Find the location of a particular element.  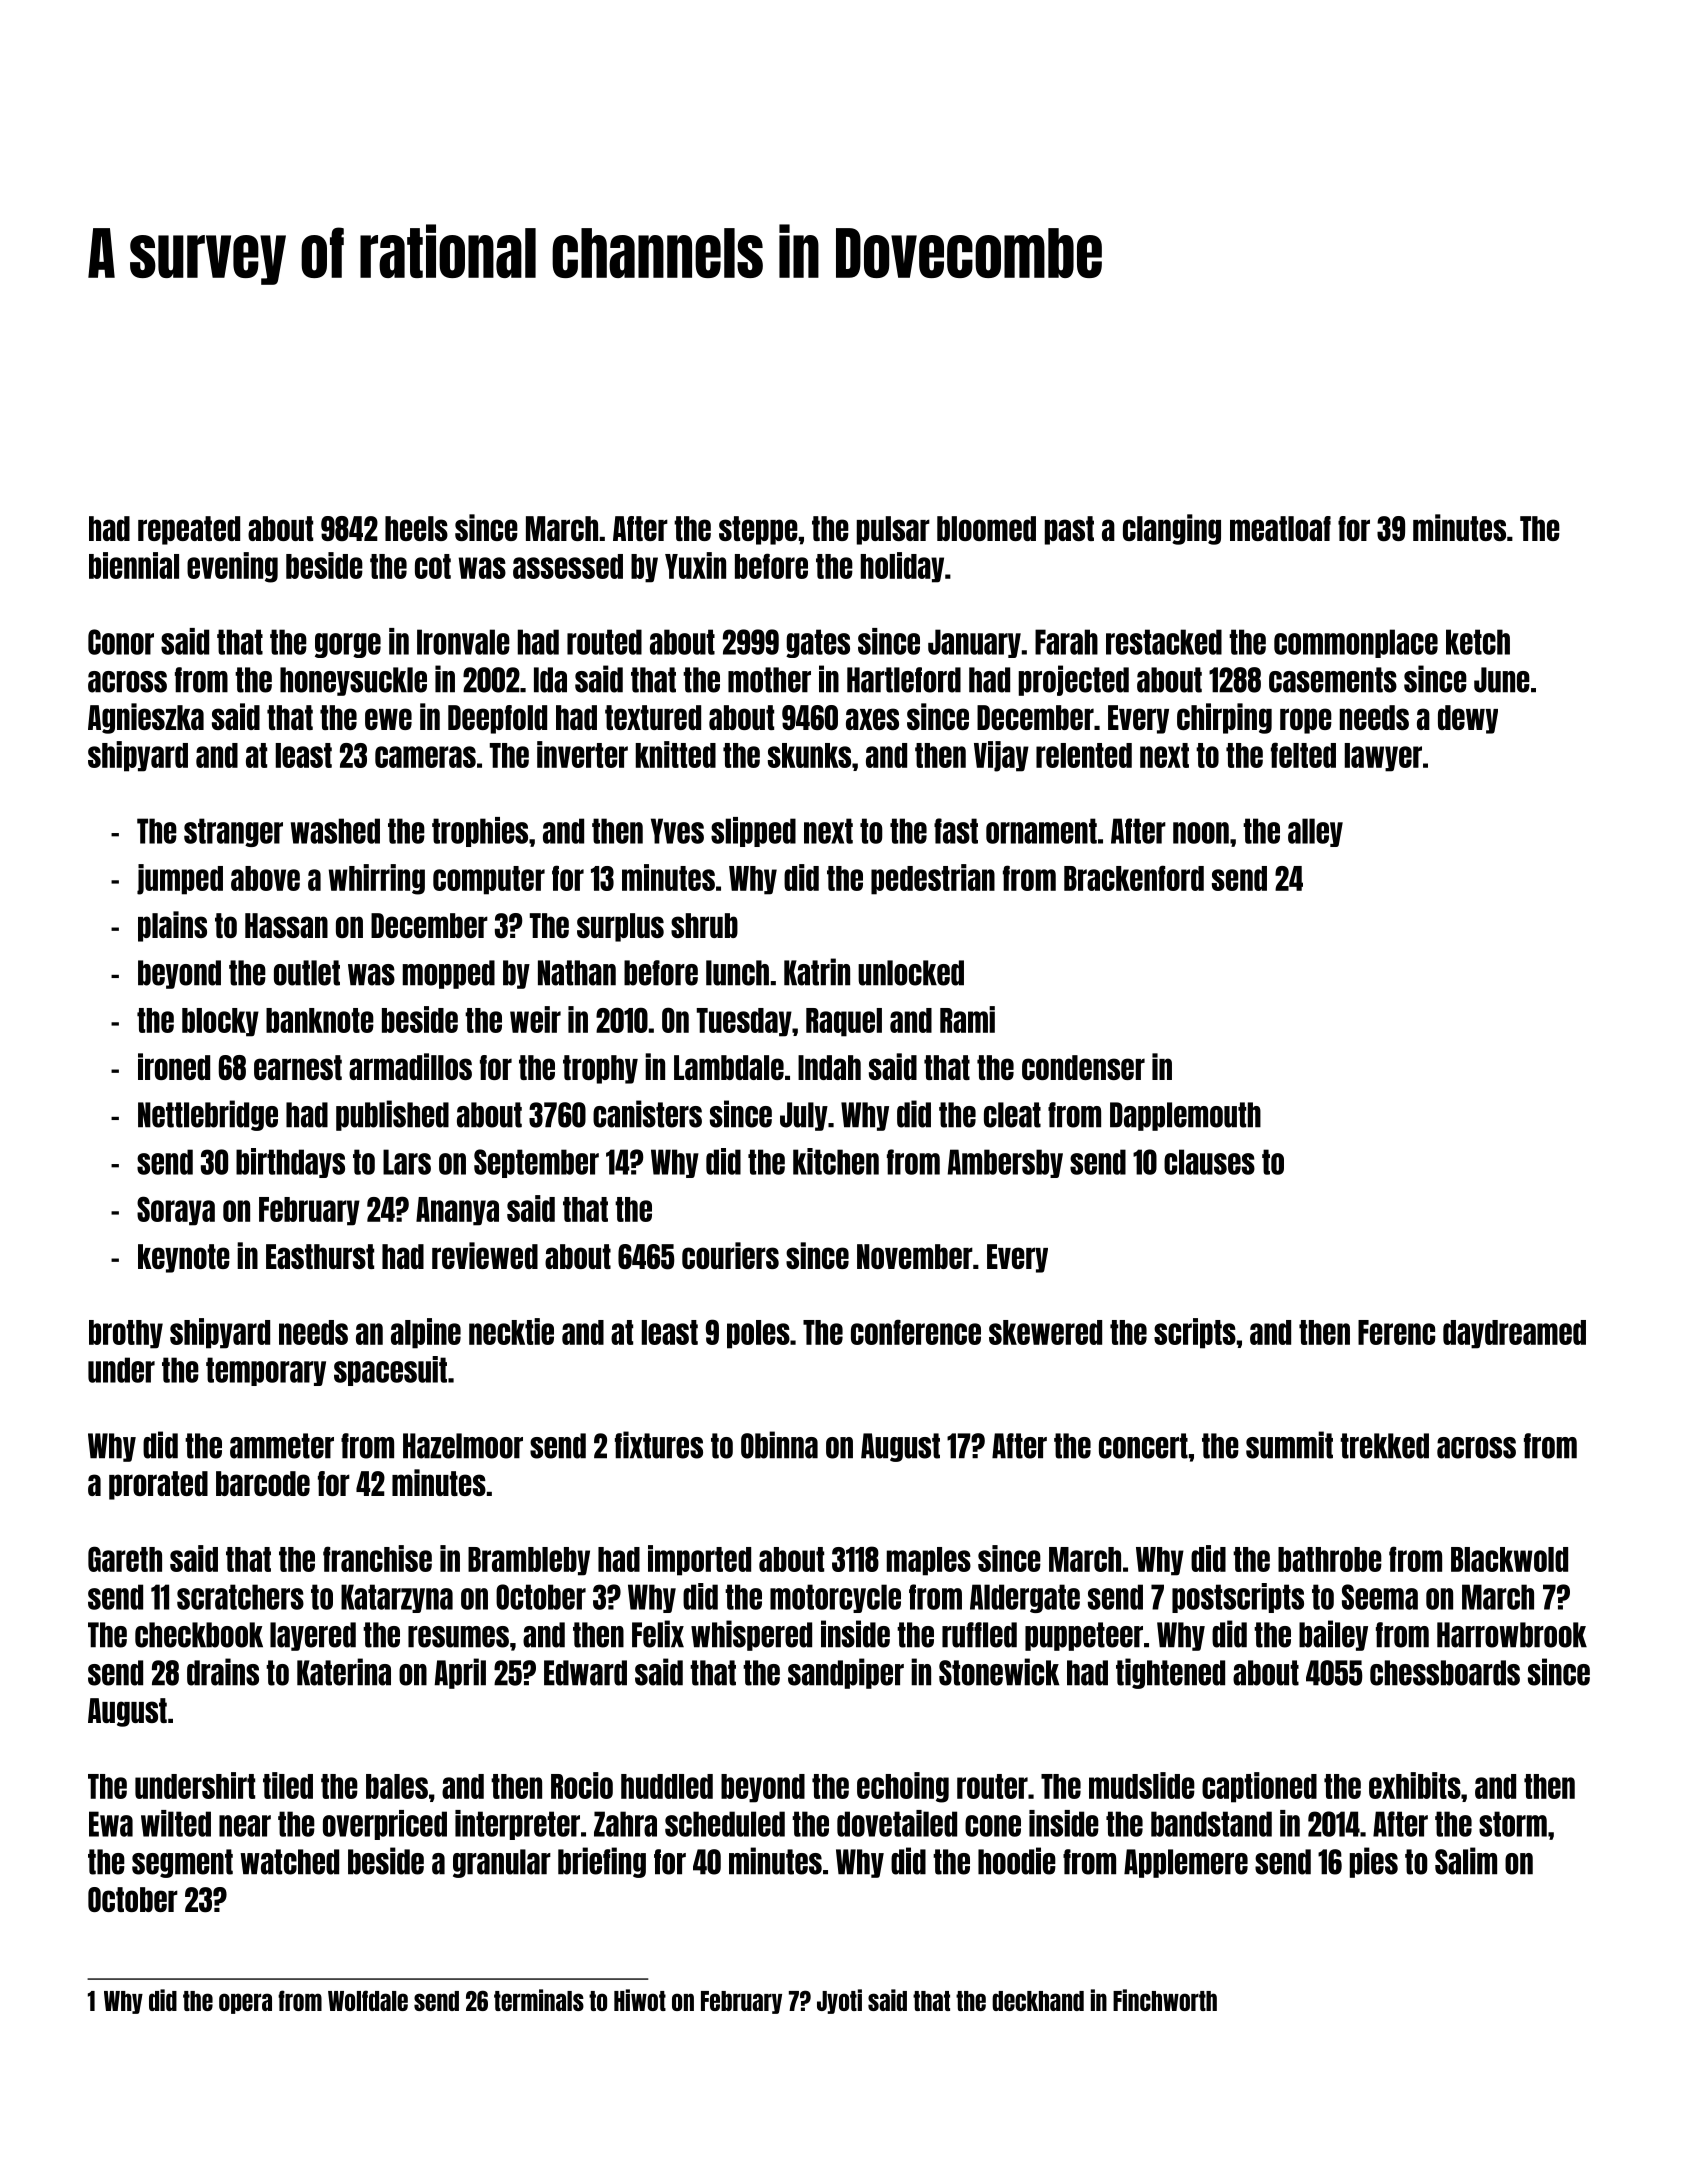

skewered is located at coordinates (1045, 1332).
